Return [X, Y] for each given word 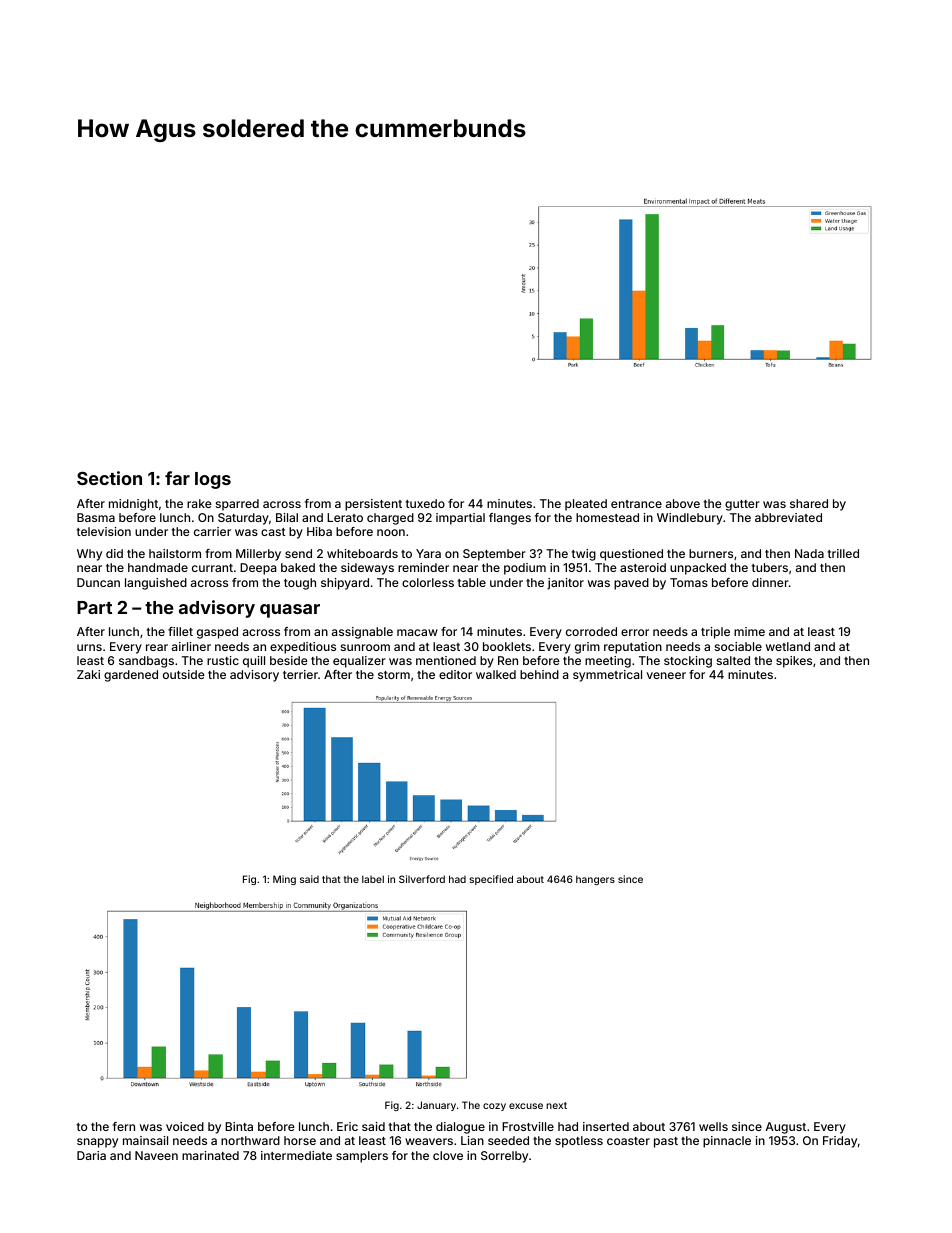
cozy [494, 1107]
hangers [595, 880]
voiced [185, 1126]
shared [809, 503]
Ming [284, 880]
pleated [586, 505]
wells [713, 1126]
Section [109, 478]
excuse [526, 1106]
